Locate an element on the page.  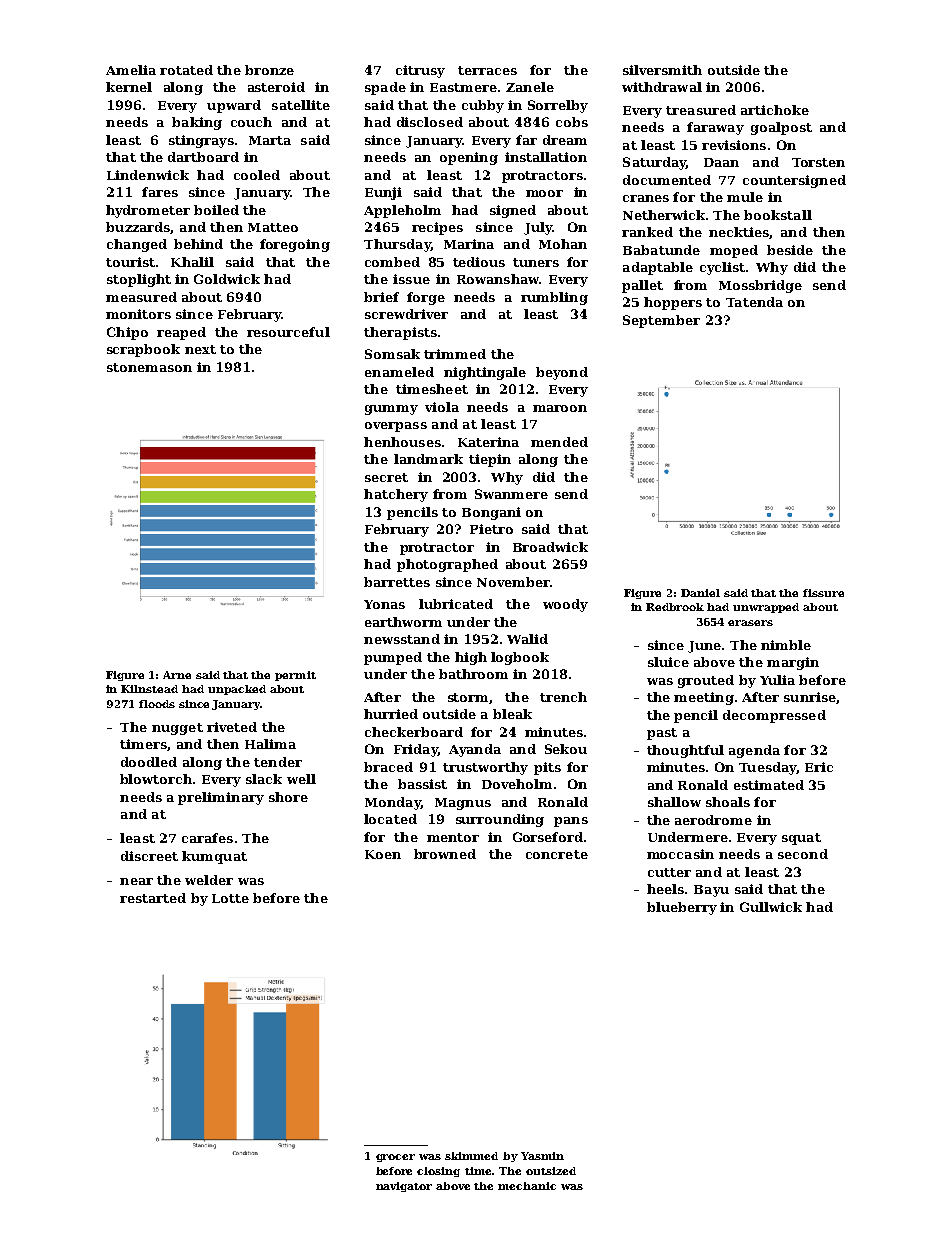
revisions is located at coordinates (734, 145).
